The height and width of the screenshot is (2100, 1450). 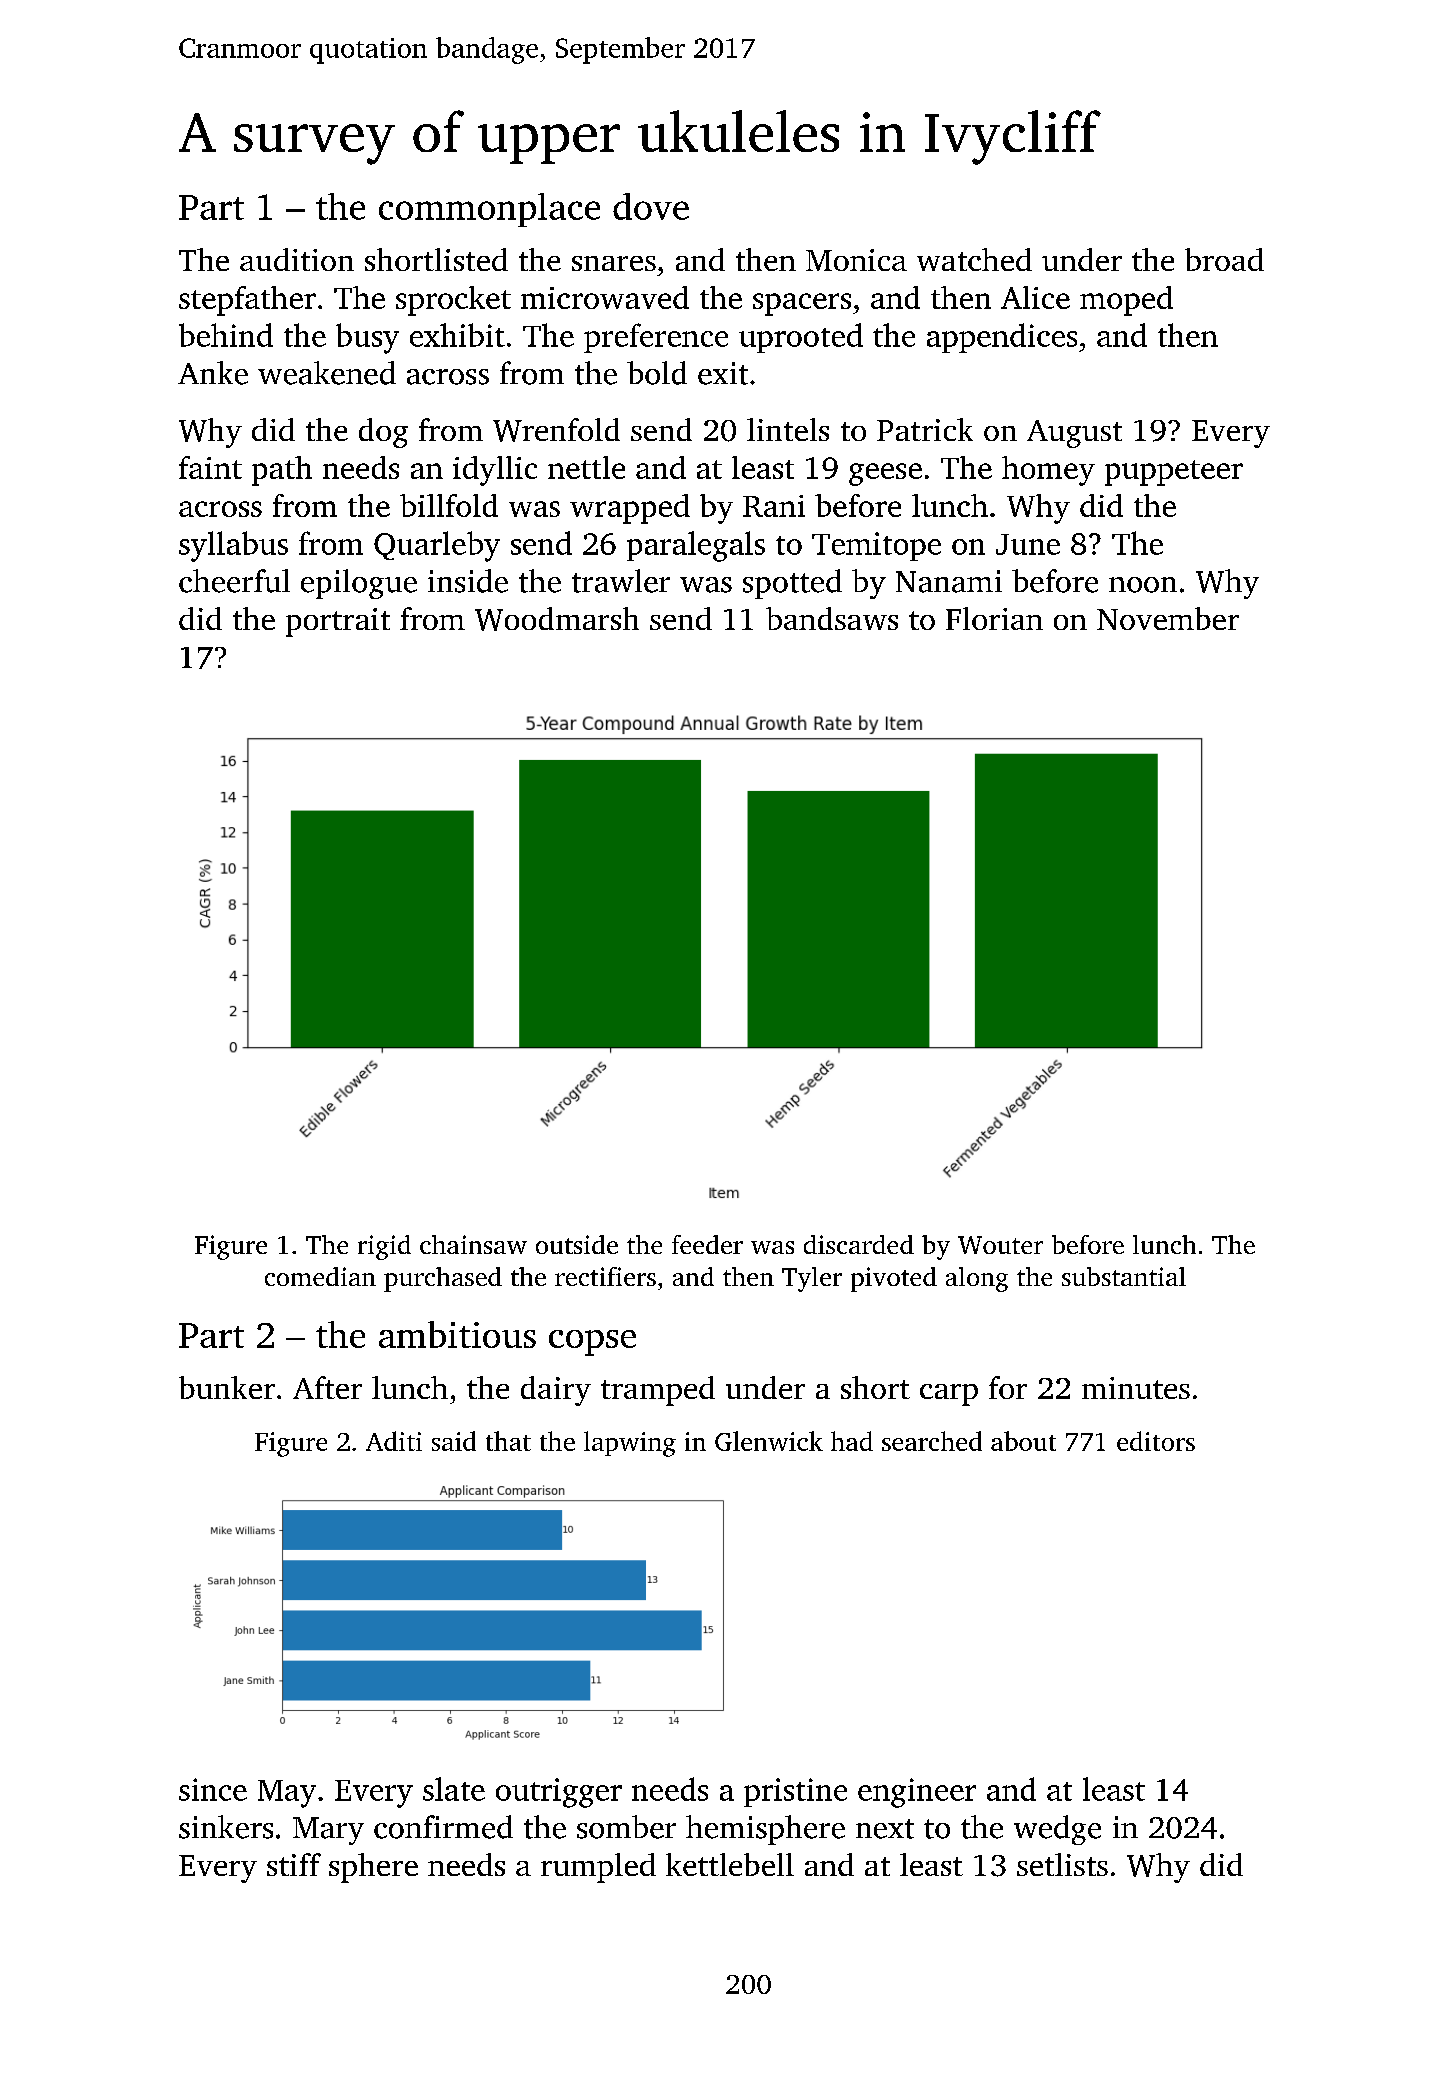 What do you see at coordinates (707, 1244) in the screenshot?
I see `feeder` at bounding box center [707, 1244].
